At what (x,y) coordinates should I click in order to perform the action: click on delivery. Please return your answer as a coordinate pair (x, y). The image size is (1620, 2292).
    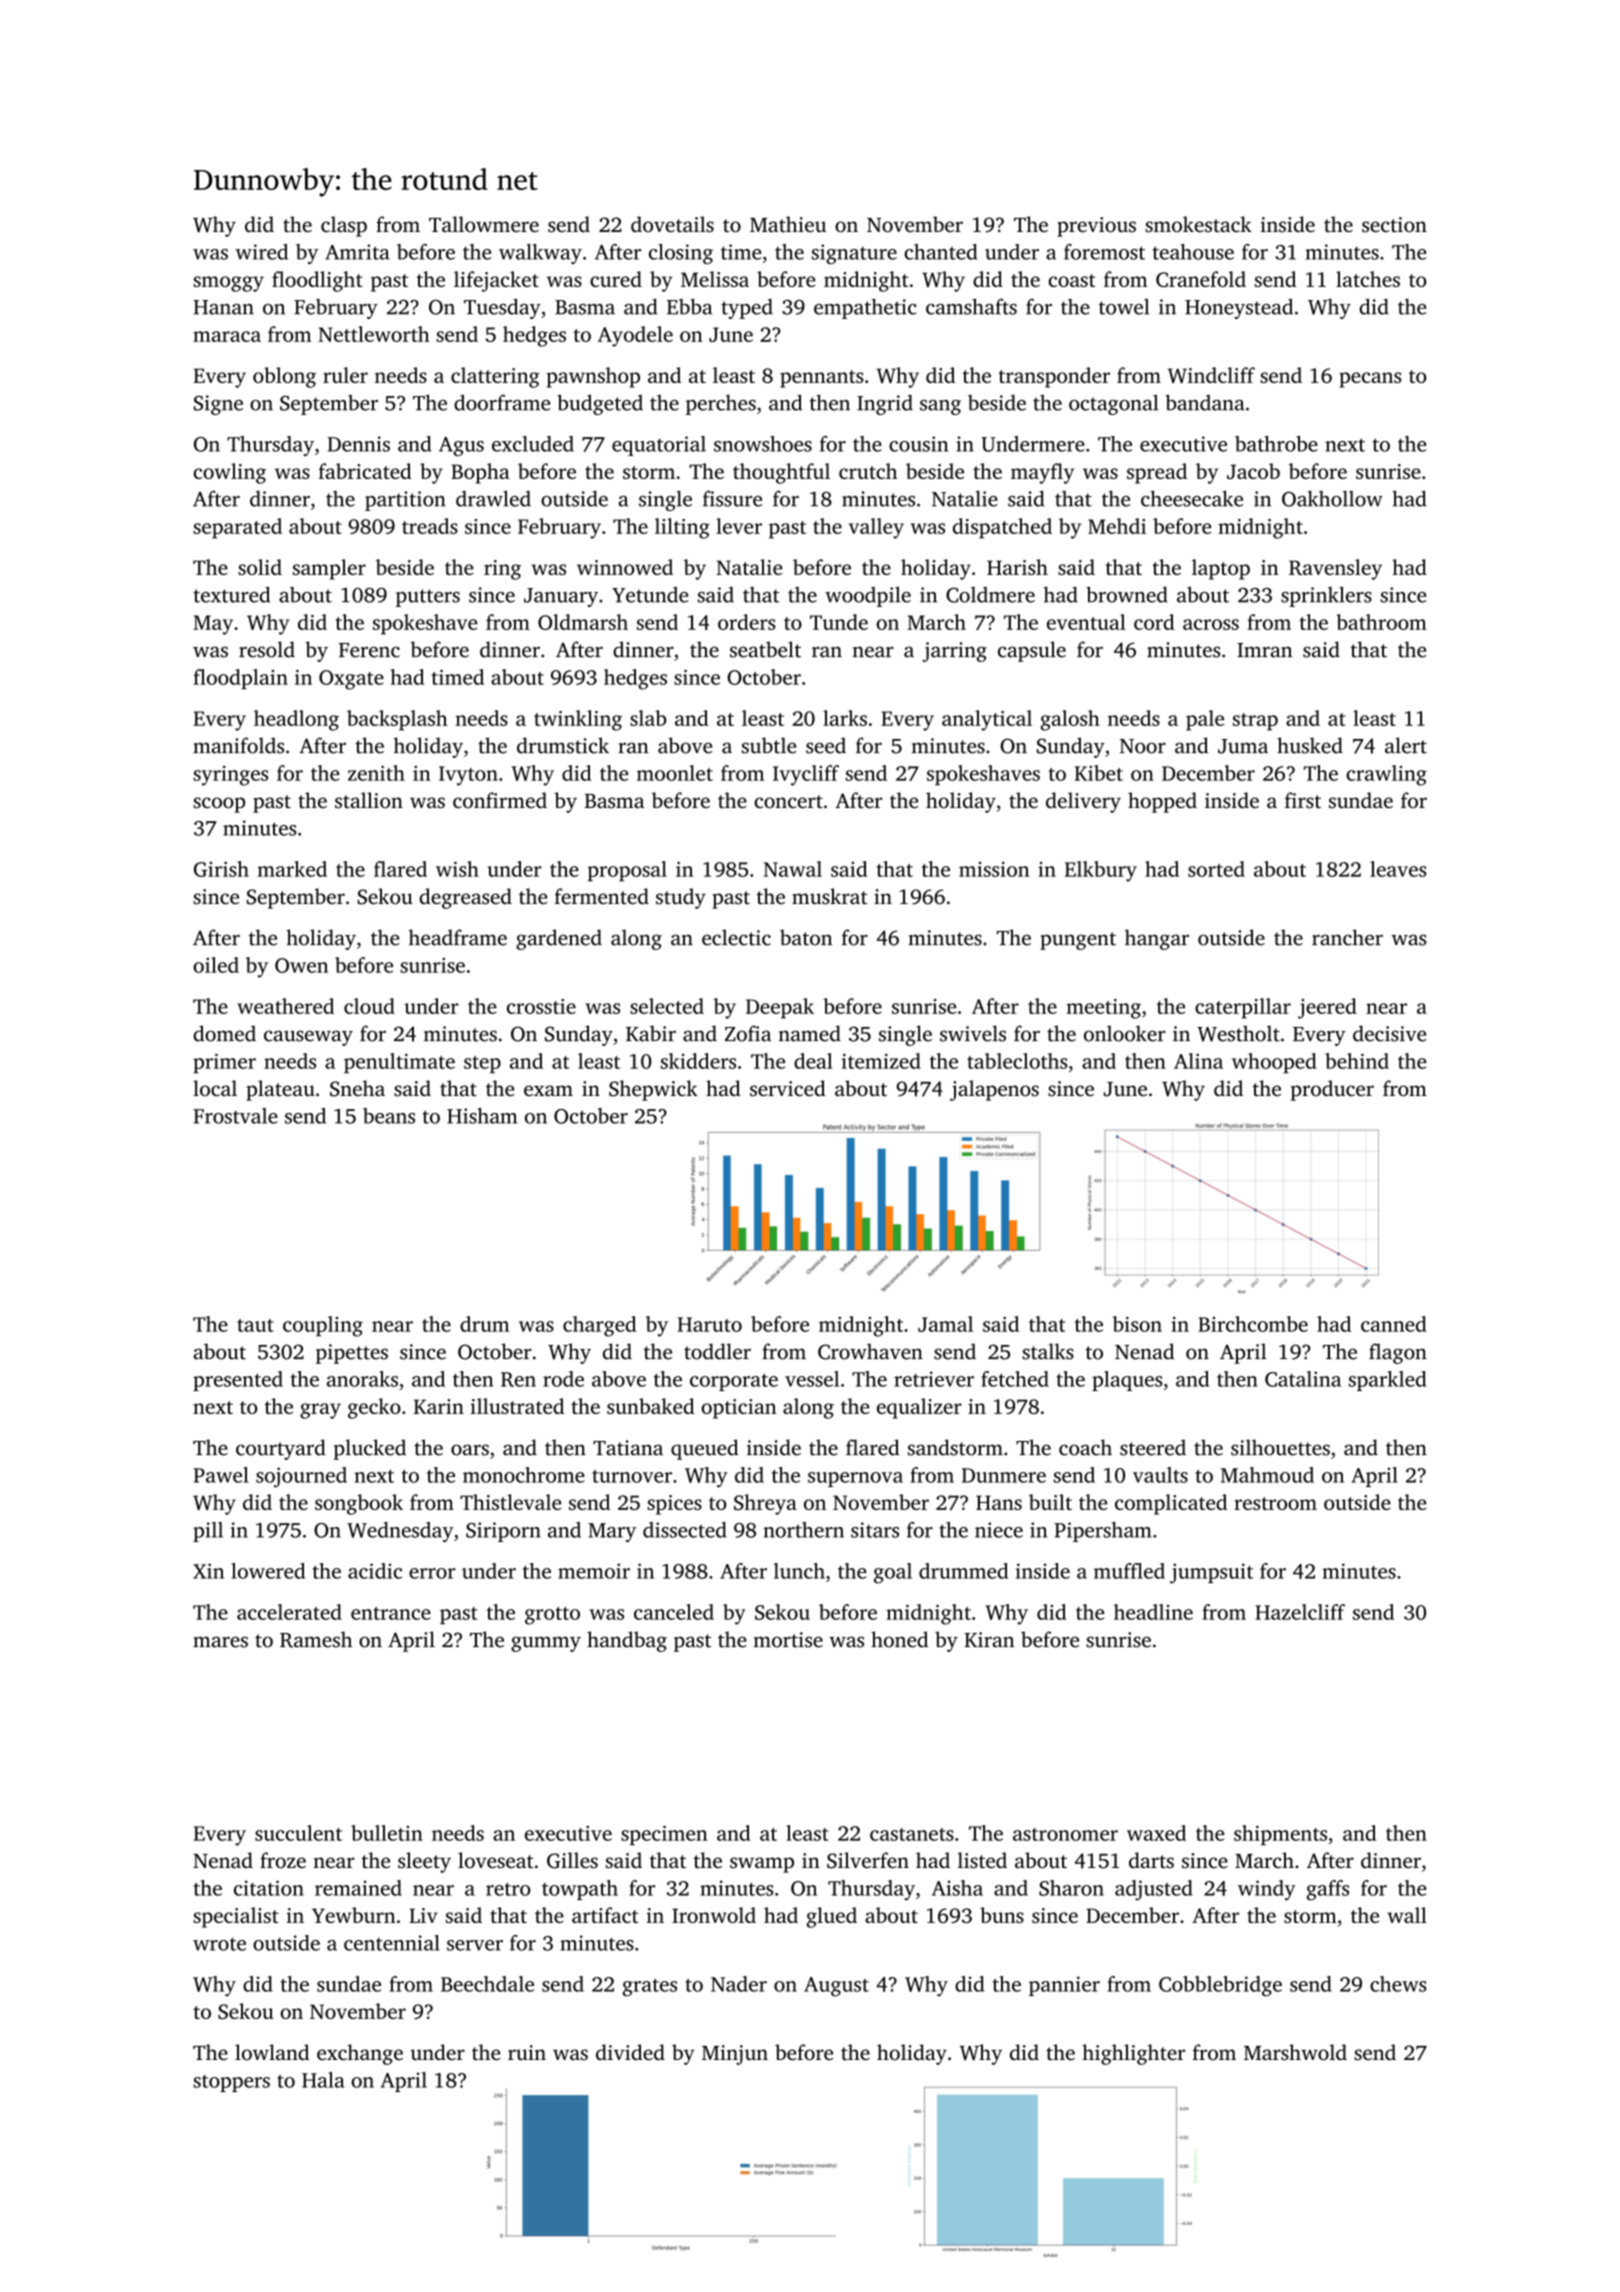
    Looking at the image, I should click on (1083, 802).
